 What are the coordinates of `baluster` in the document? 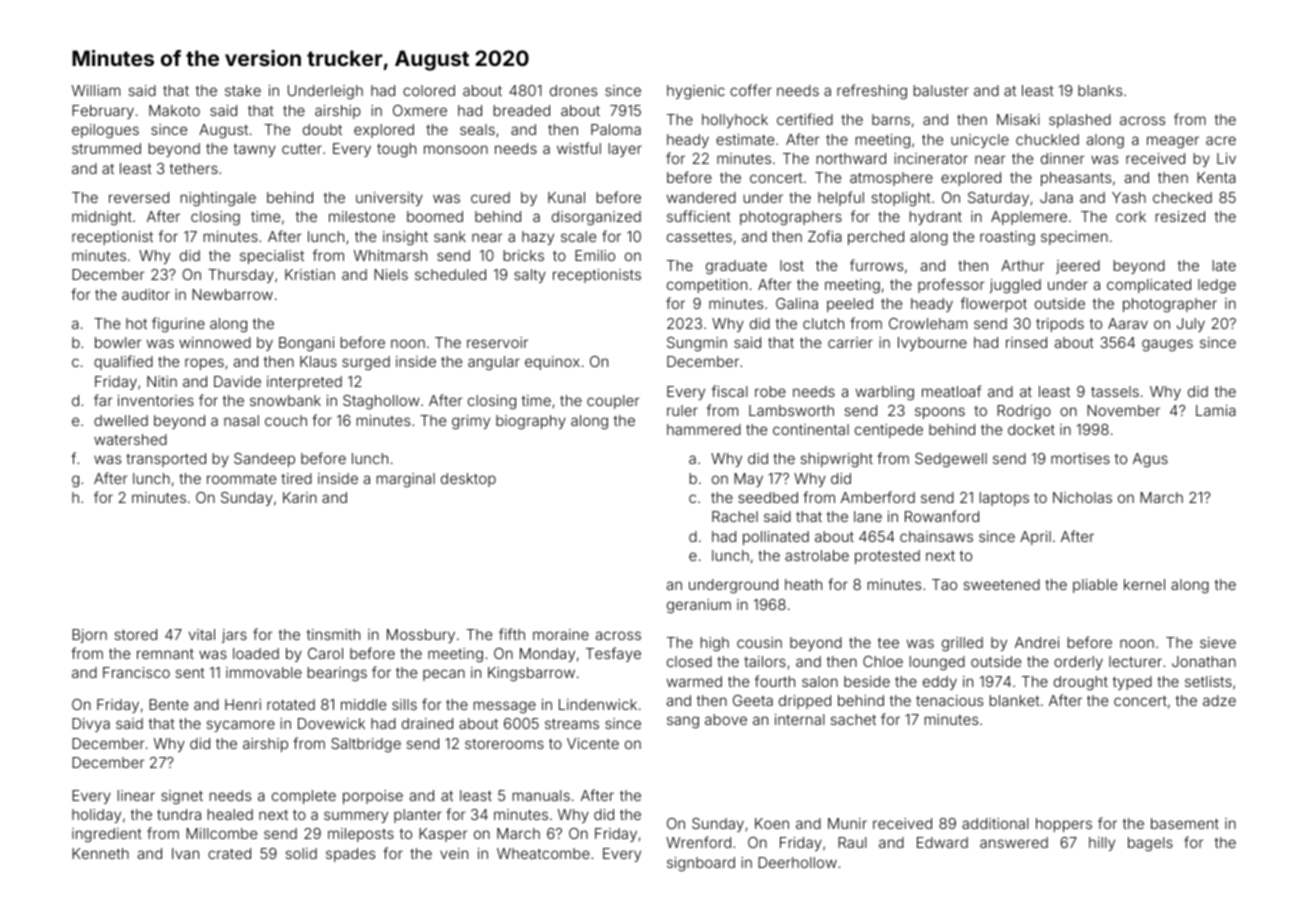 It's located at (941, 90).
